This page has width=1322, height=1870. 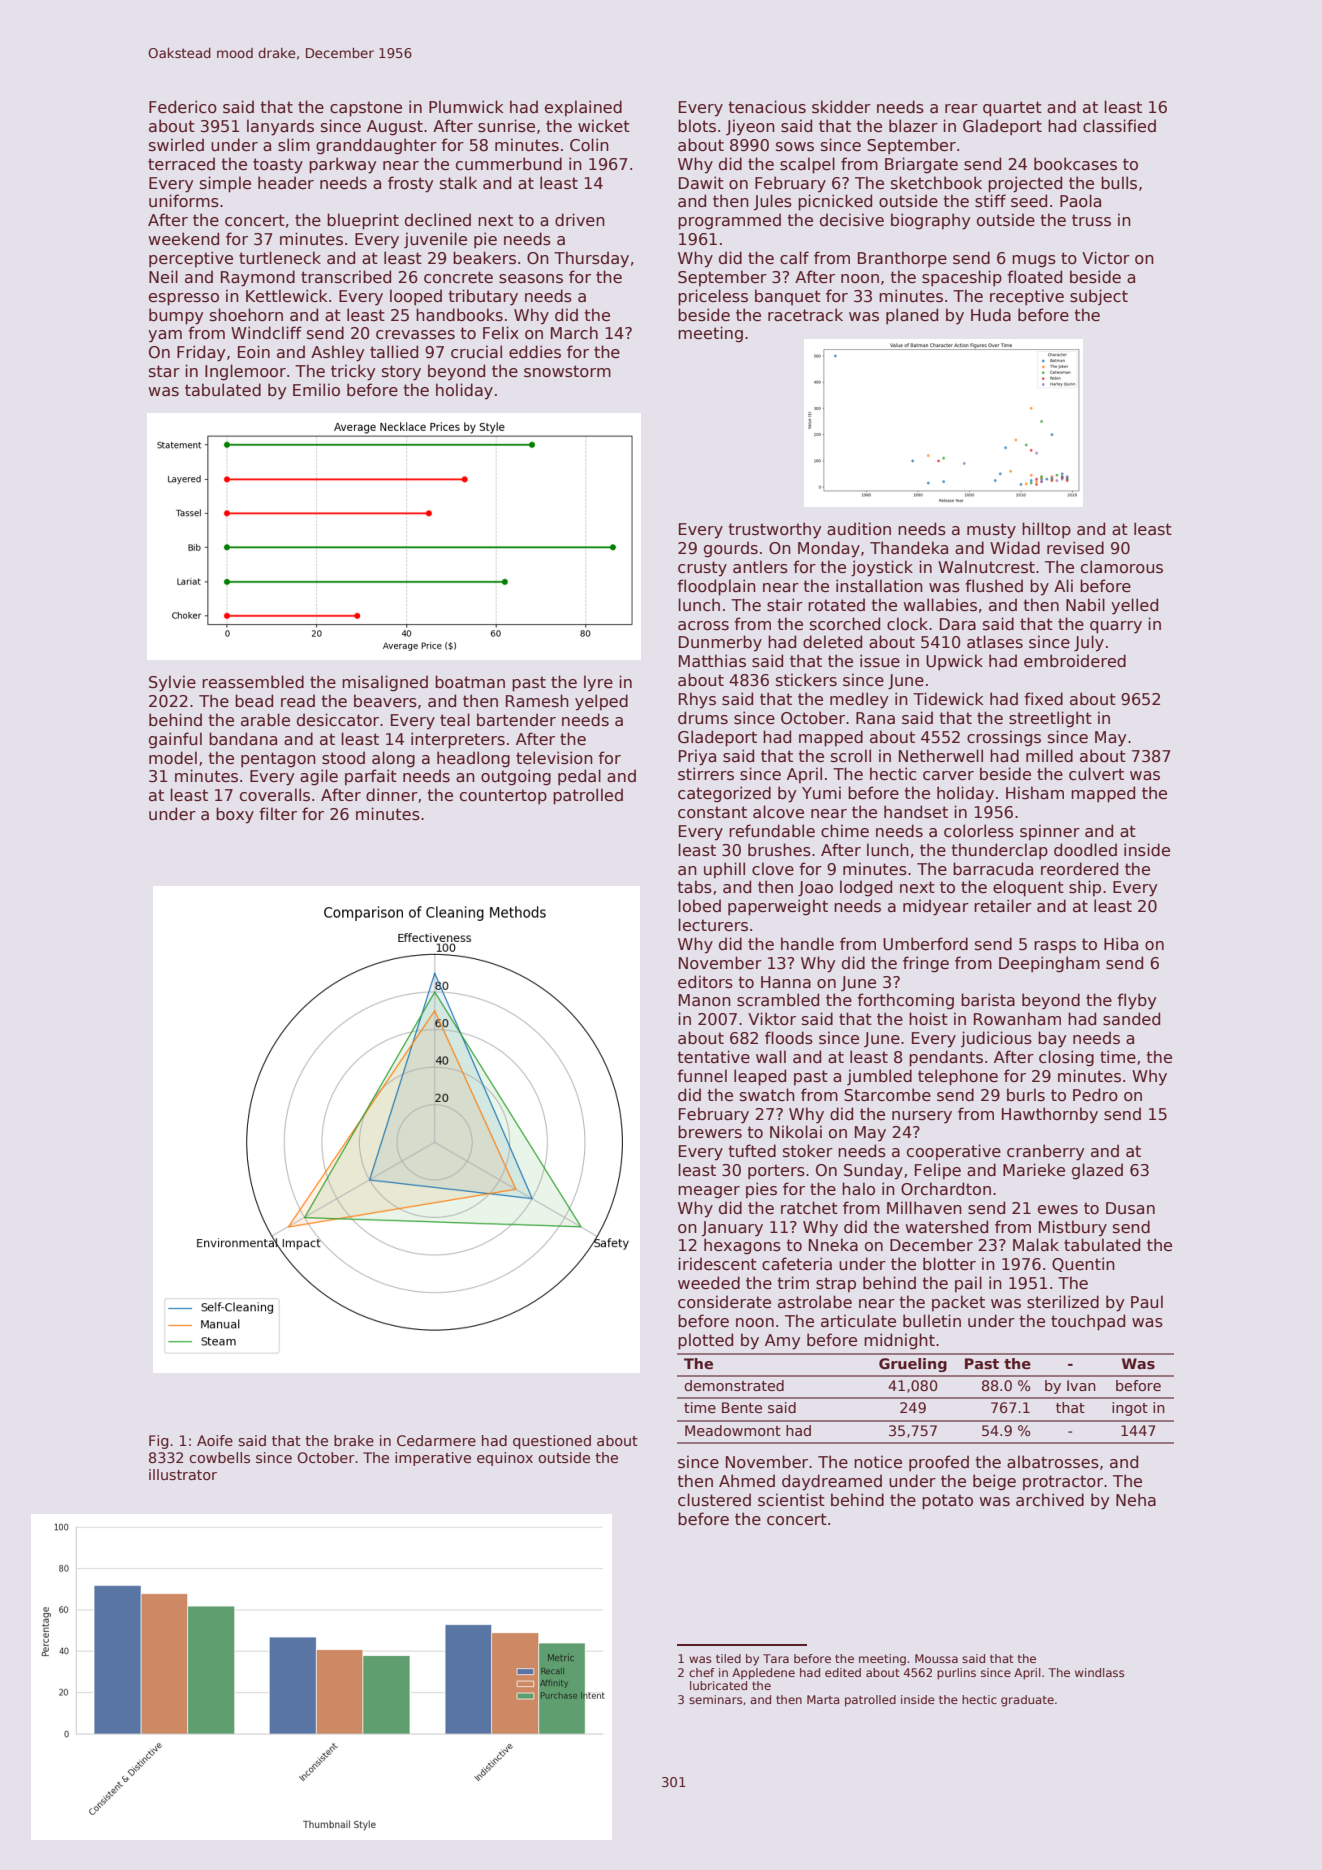 What do you see at coordinates (165, 336) in the page?
I see `yam` at bounding box center [165, 336].
